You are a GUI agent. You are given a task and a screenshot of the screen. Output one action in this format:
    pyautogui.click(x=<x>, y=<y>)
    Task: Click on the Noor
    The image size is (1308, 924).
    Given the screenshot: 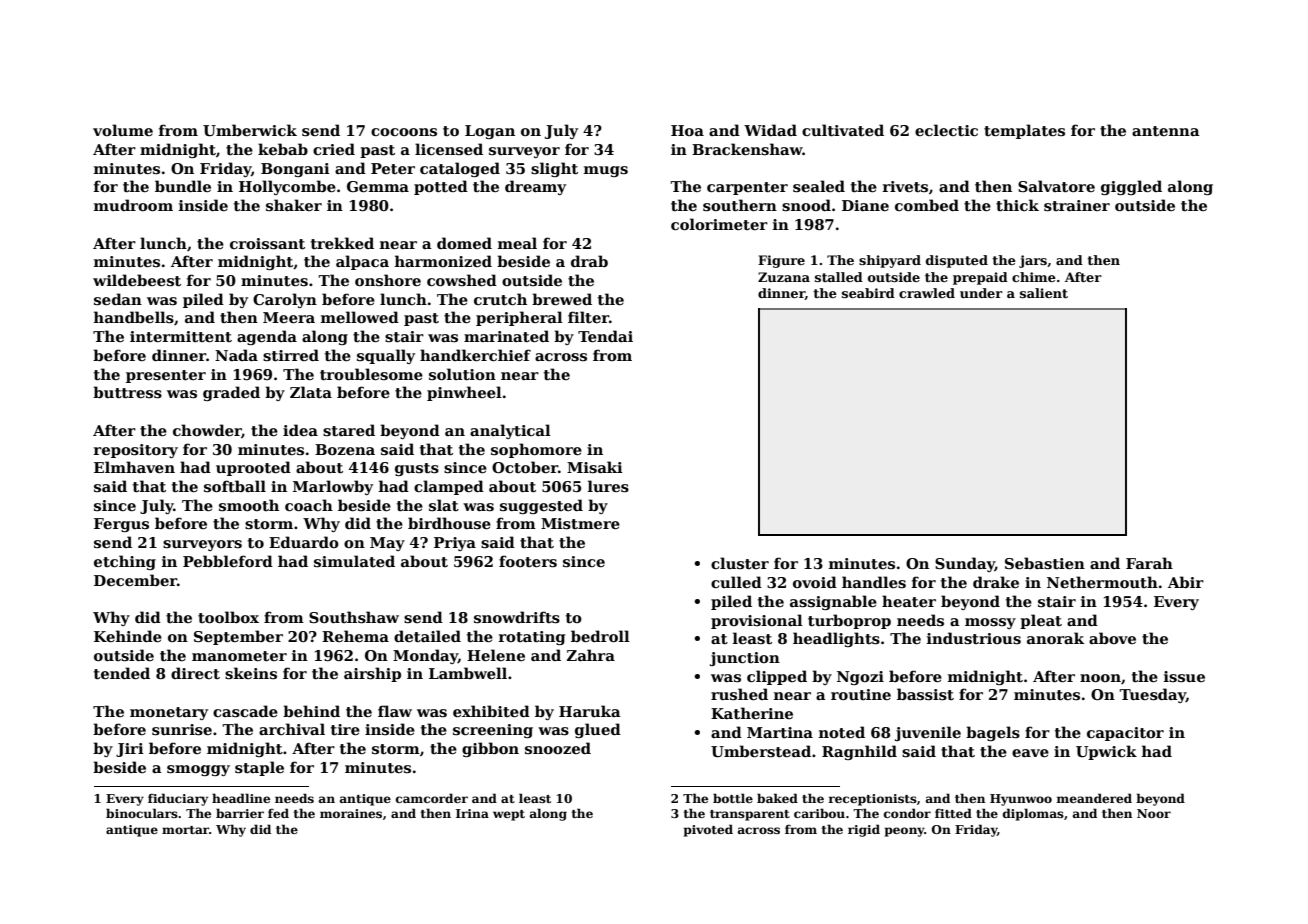 What is the action you would take?
    pyautogui.click(x=1154, y=813)
